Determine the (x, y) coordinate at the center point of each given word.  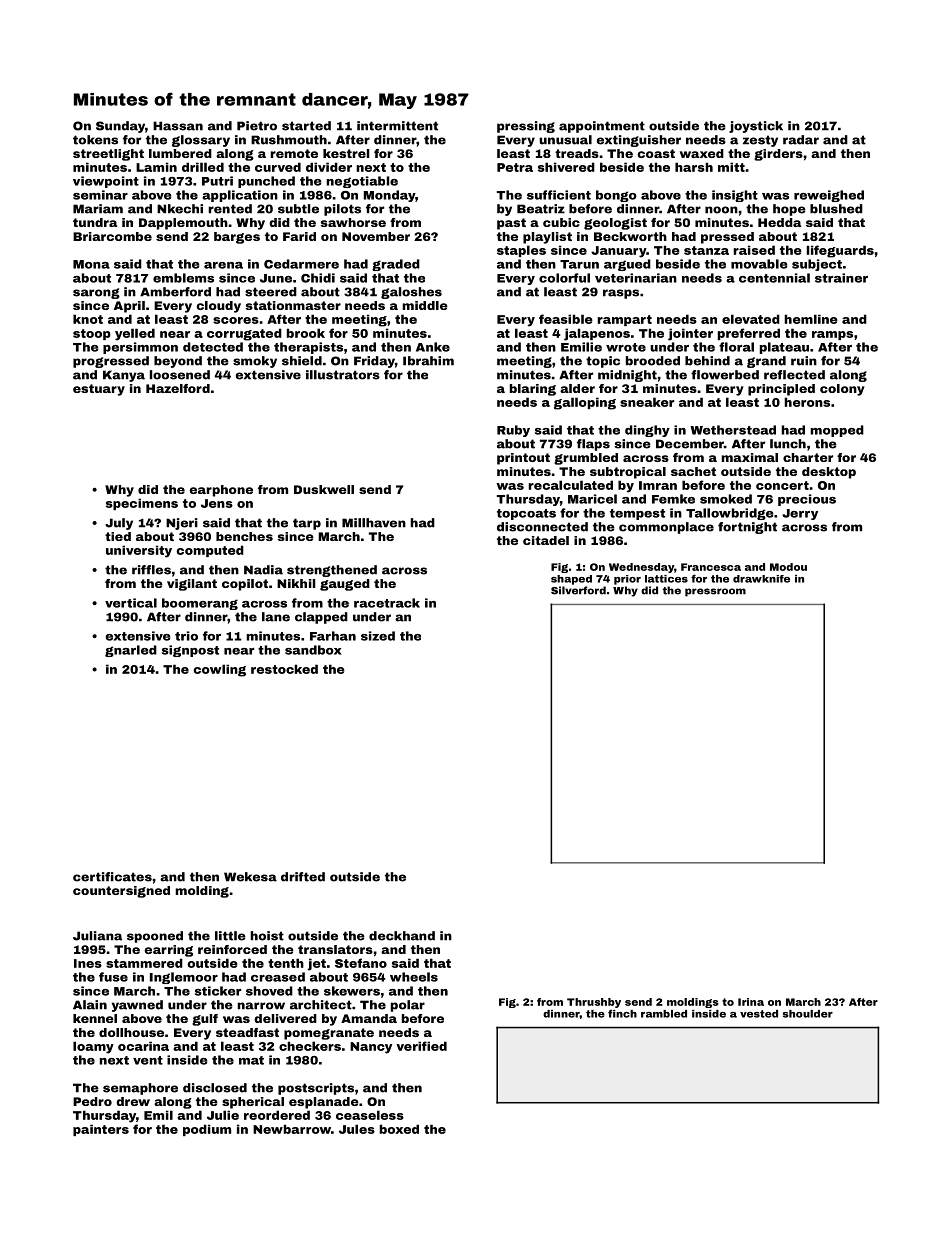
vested (759, 1014)
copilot (245, 585)
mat (251, 1060)
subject (817, 265)
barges (237, 238)
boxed (399, 1129)
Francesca (711, 567)
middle (425, 305)
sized (378, 636)
